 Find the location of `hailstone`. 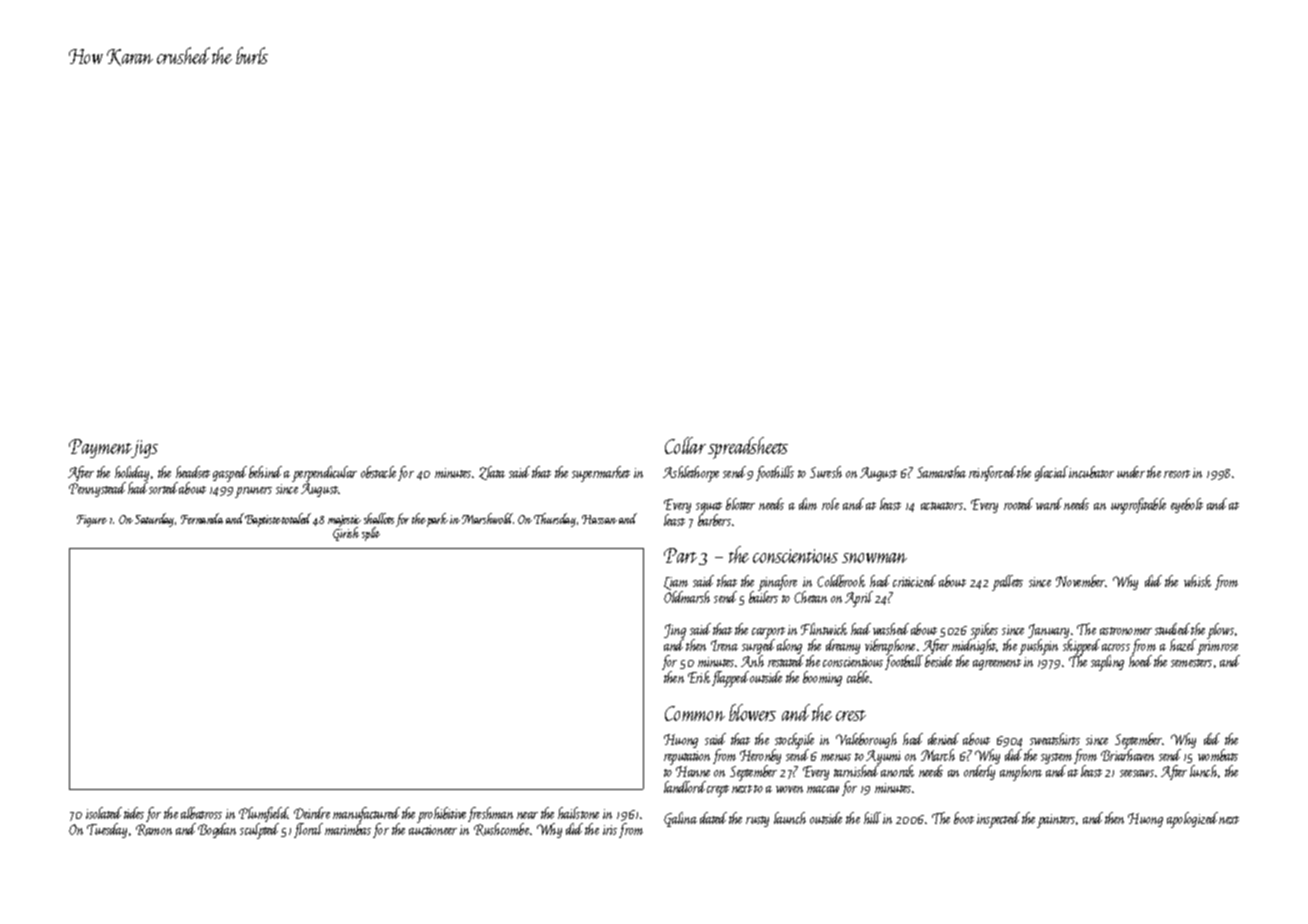

hailstone is located at coordinates (578, 813).
